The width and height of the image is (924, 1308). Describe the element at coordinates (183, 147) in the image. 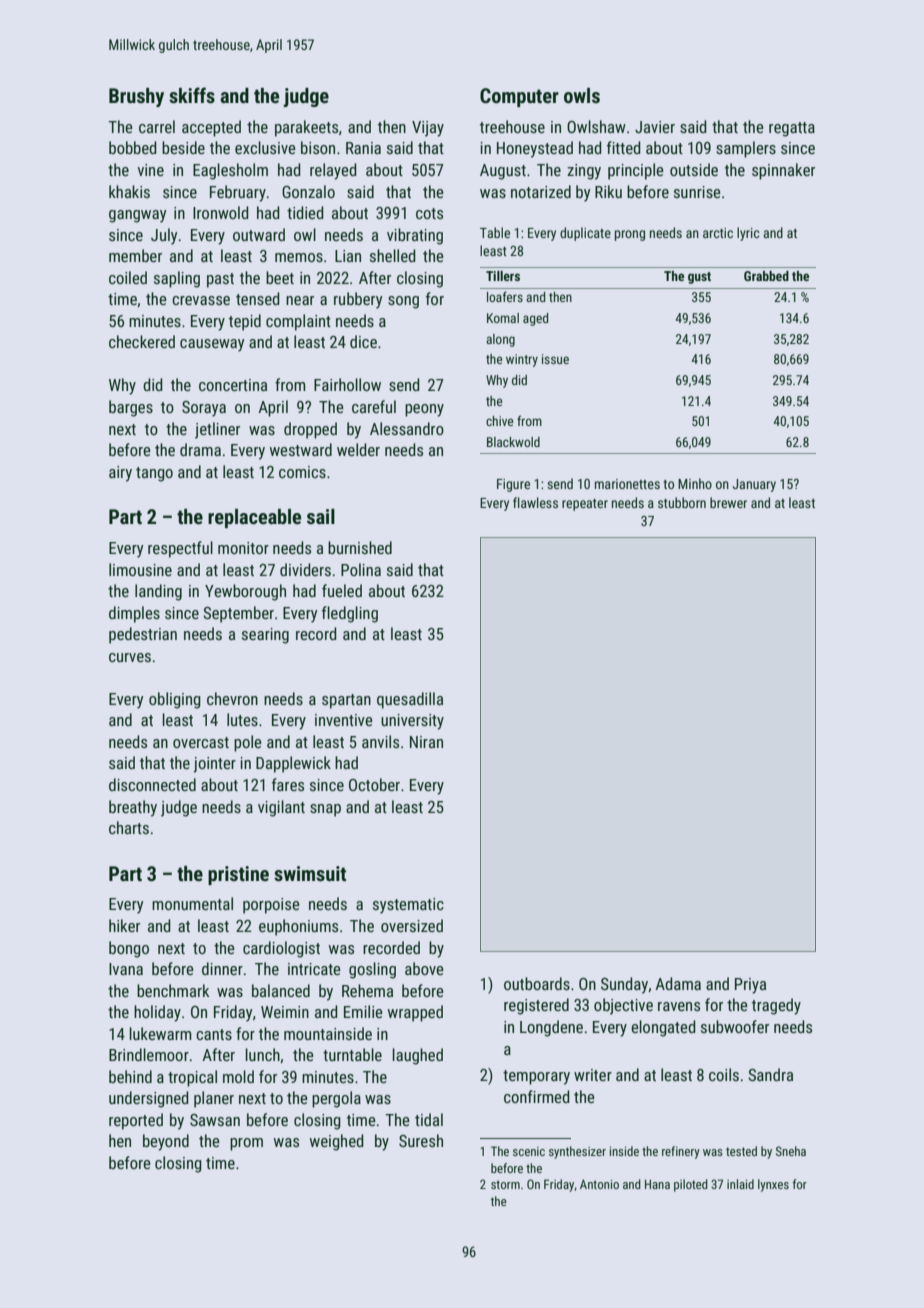

I see `beside` at that location.
